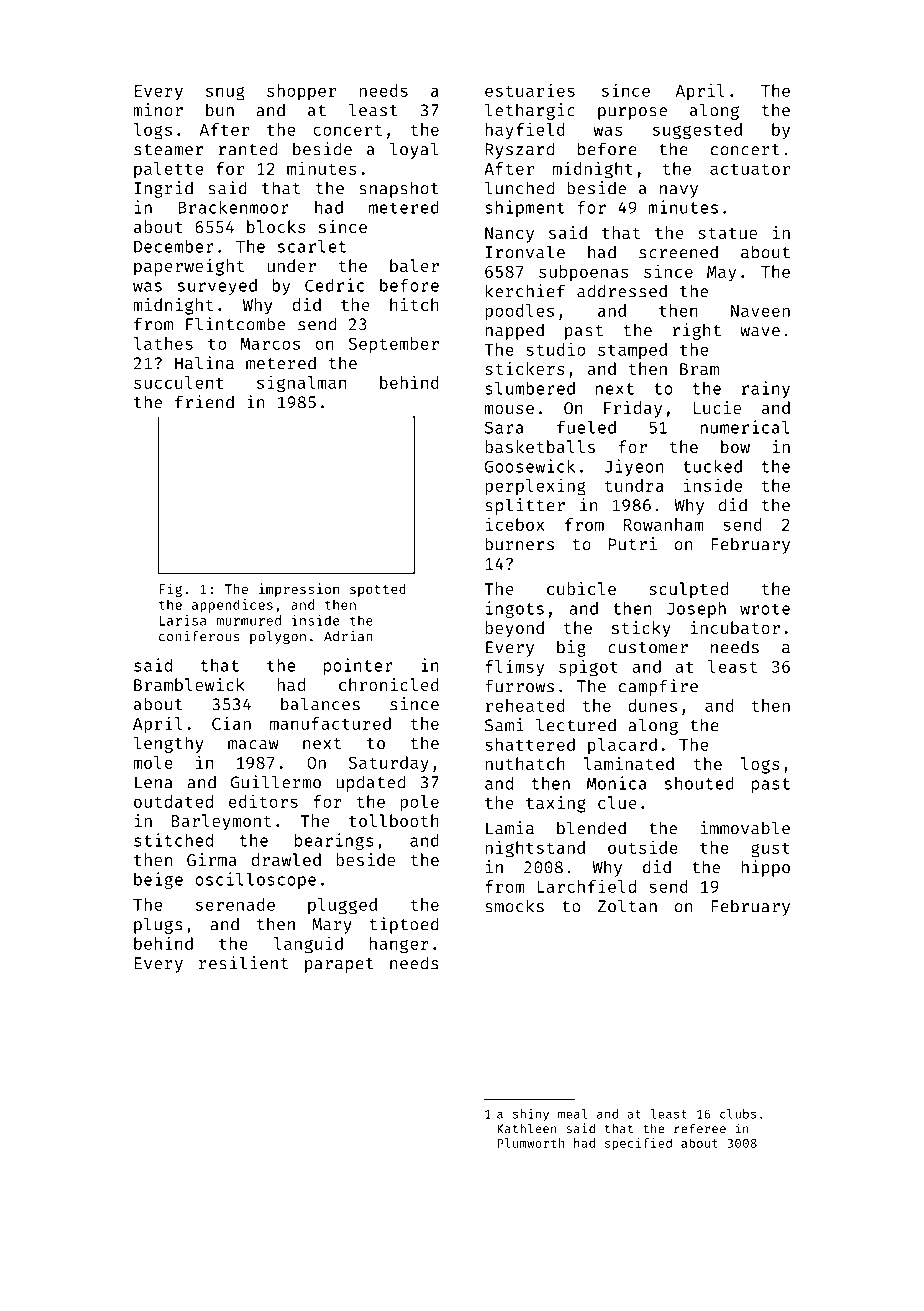 The image size is (924, 1311). What do you see at coordinates (738, 1114) in the screenshot?
I see `clubs` at bounding box center [738, 1114].
